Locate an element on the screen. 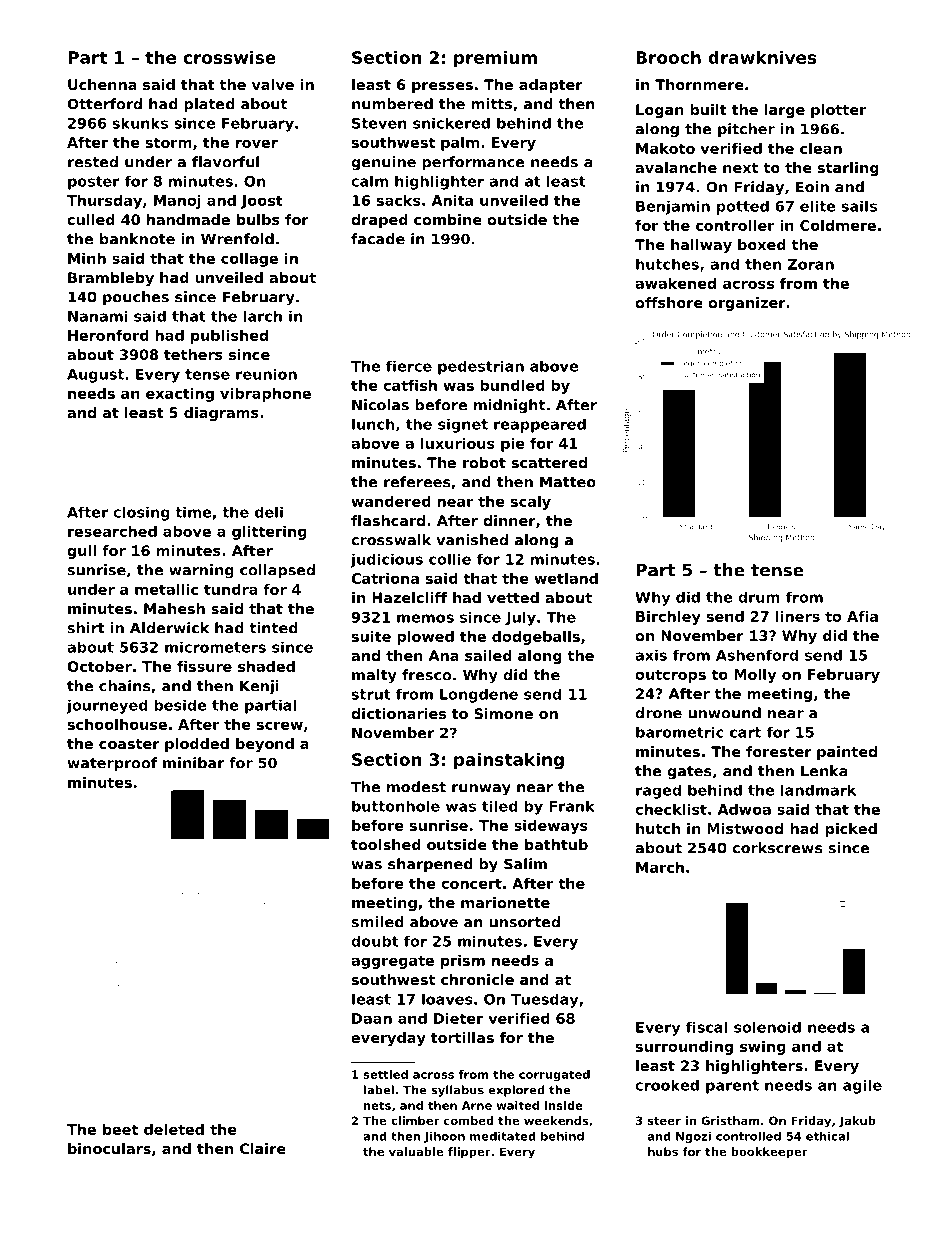 The height and width of the screenshot is (1233, 952). unsorted is located at coordinates (524, 922).
